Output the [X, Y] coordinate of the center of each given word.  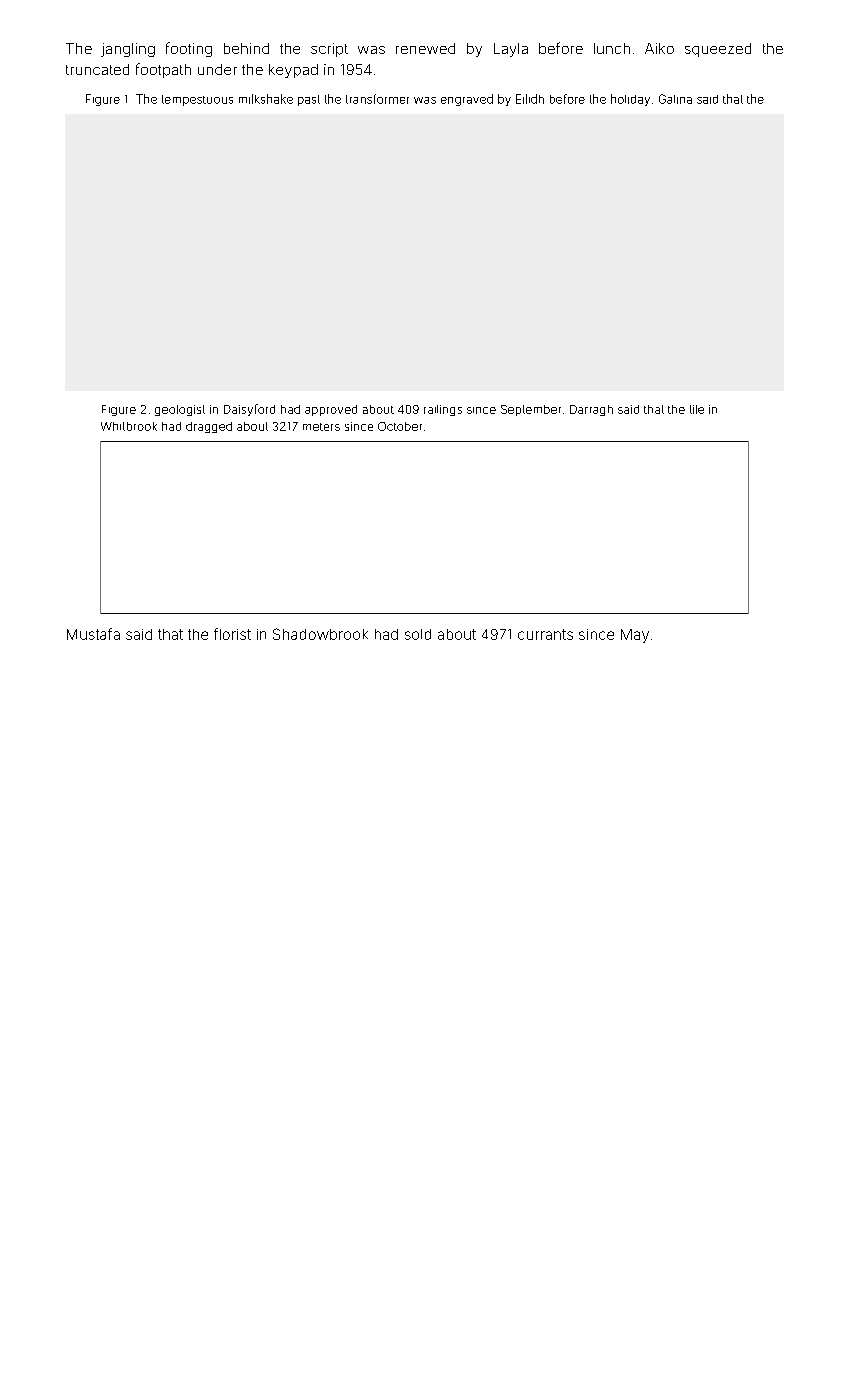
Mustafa [93, 634]
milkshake [266, 99]
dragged [209, 427]
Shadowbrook [320, 634]
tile [697, 409]
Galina [675, 99]
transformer [377, 99]
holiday [630, 100]
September [531, 410]
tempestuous [197, 100]
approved [331, 410]
